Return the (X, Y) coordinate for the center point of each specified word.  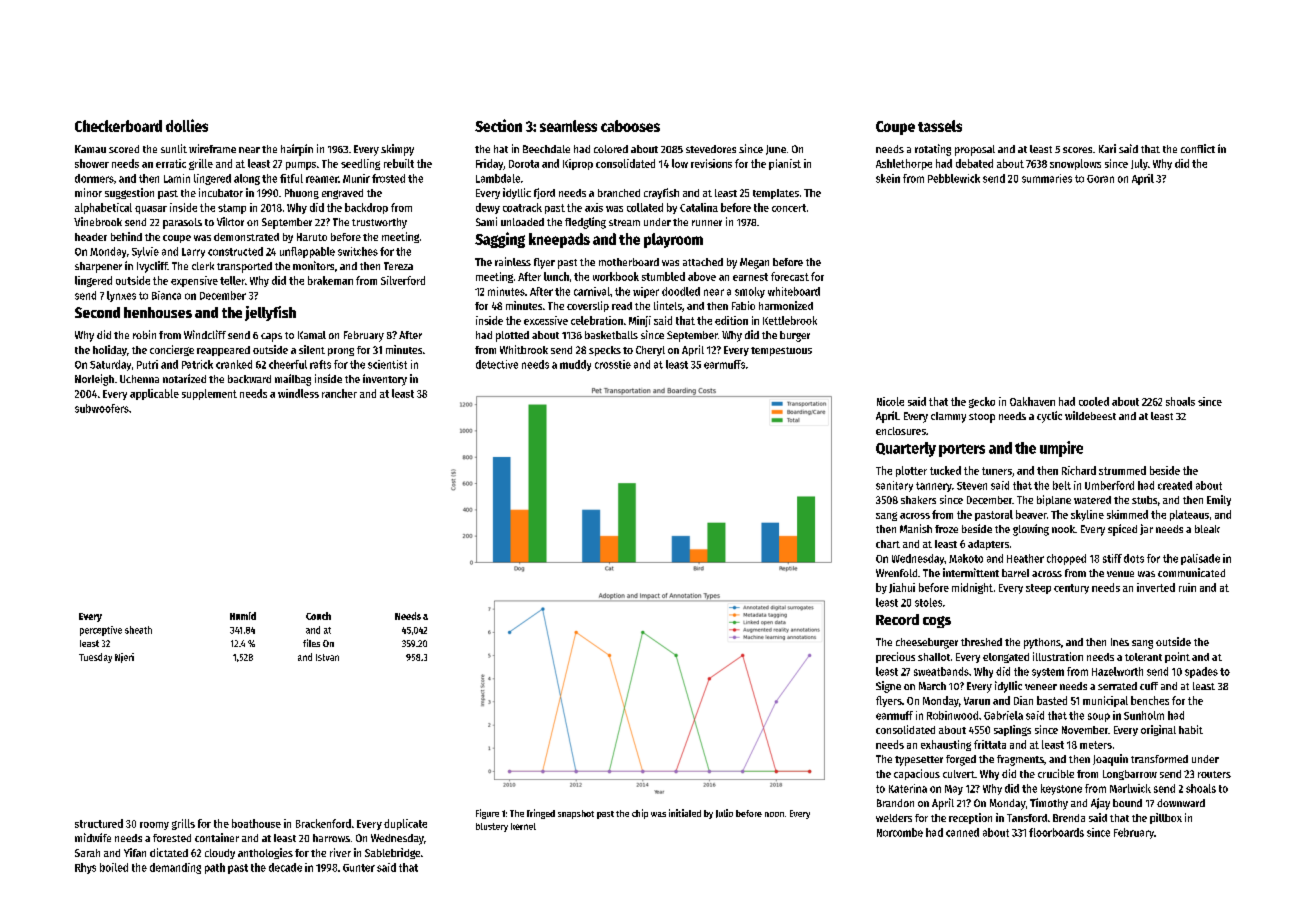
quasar (151, 210)
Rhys (85, 868)
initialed (685, 813)
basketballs (611, 335)
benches (1150, 700)
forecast (790, 276)
